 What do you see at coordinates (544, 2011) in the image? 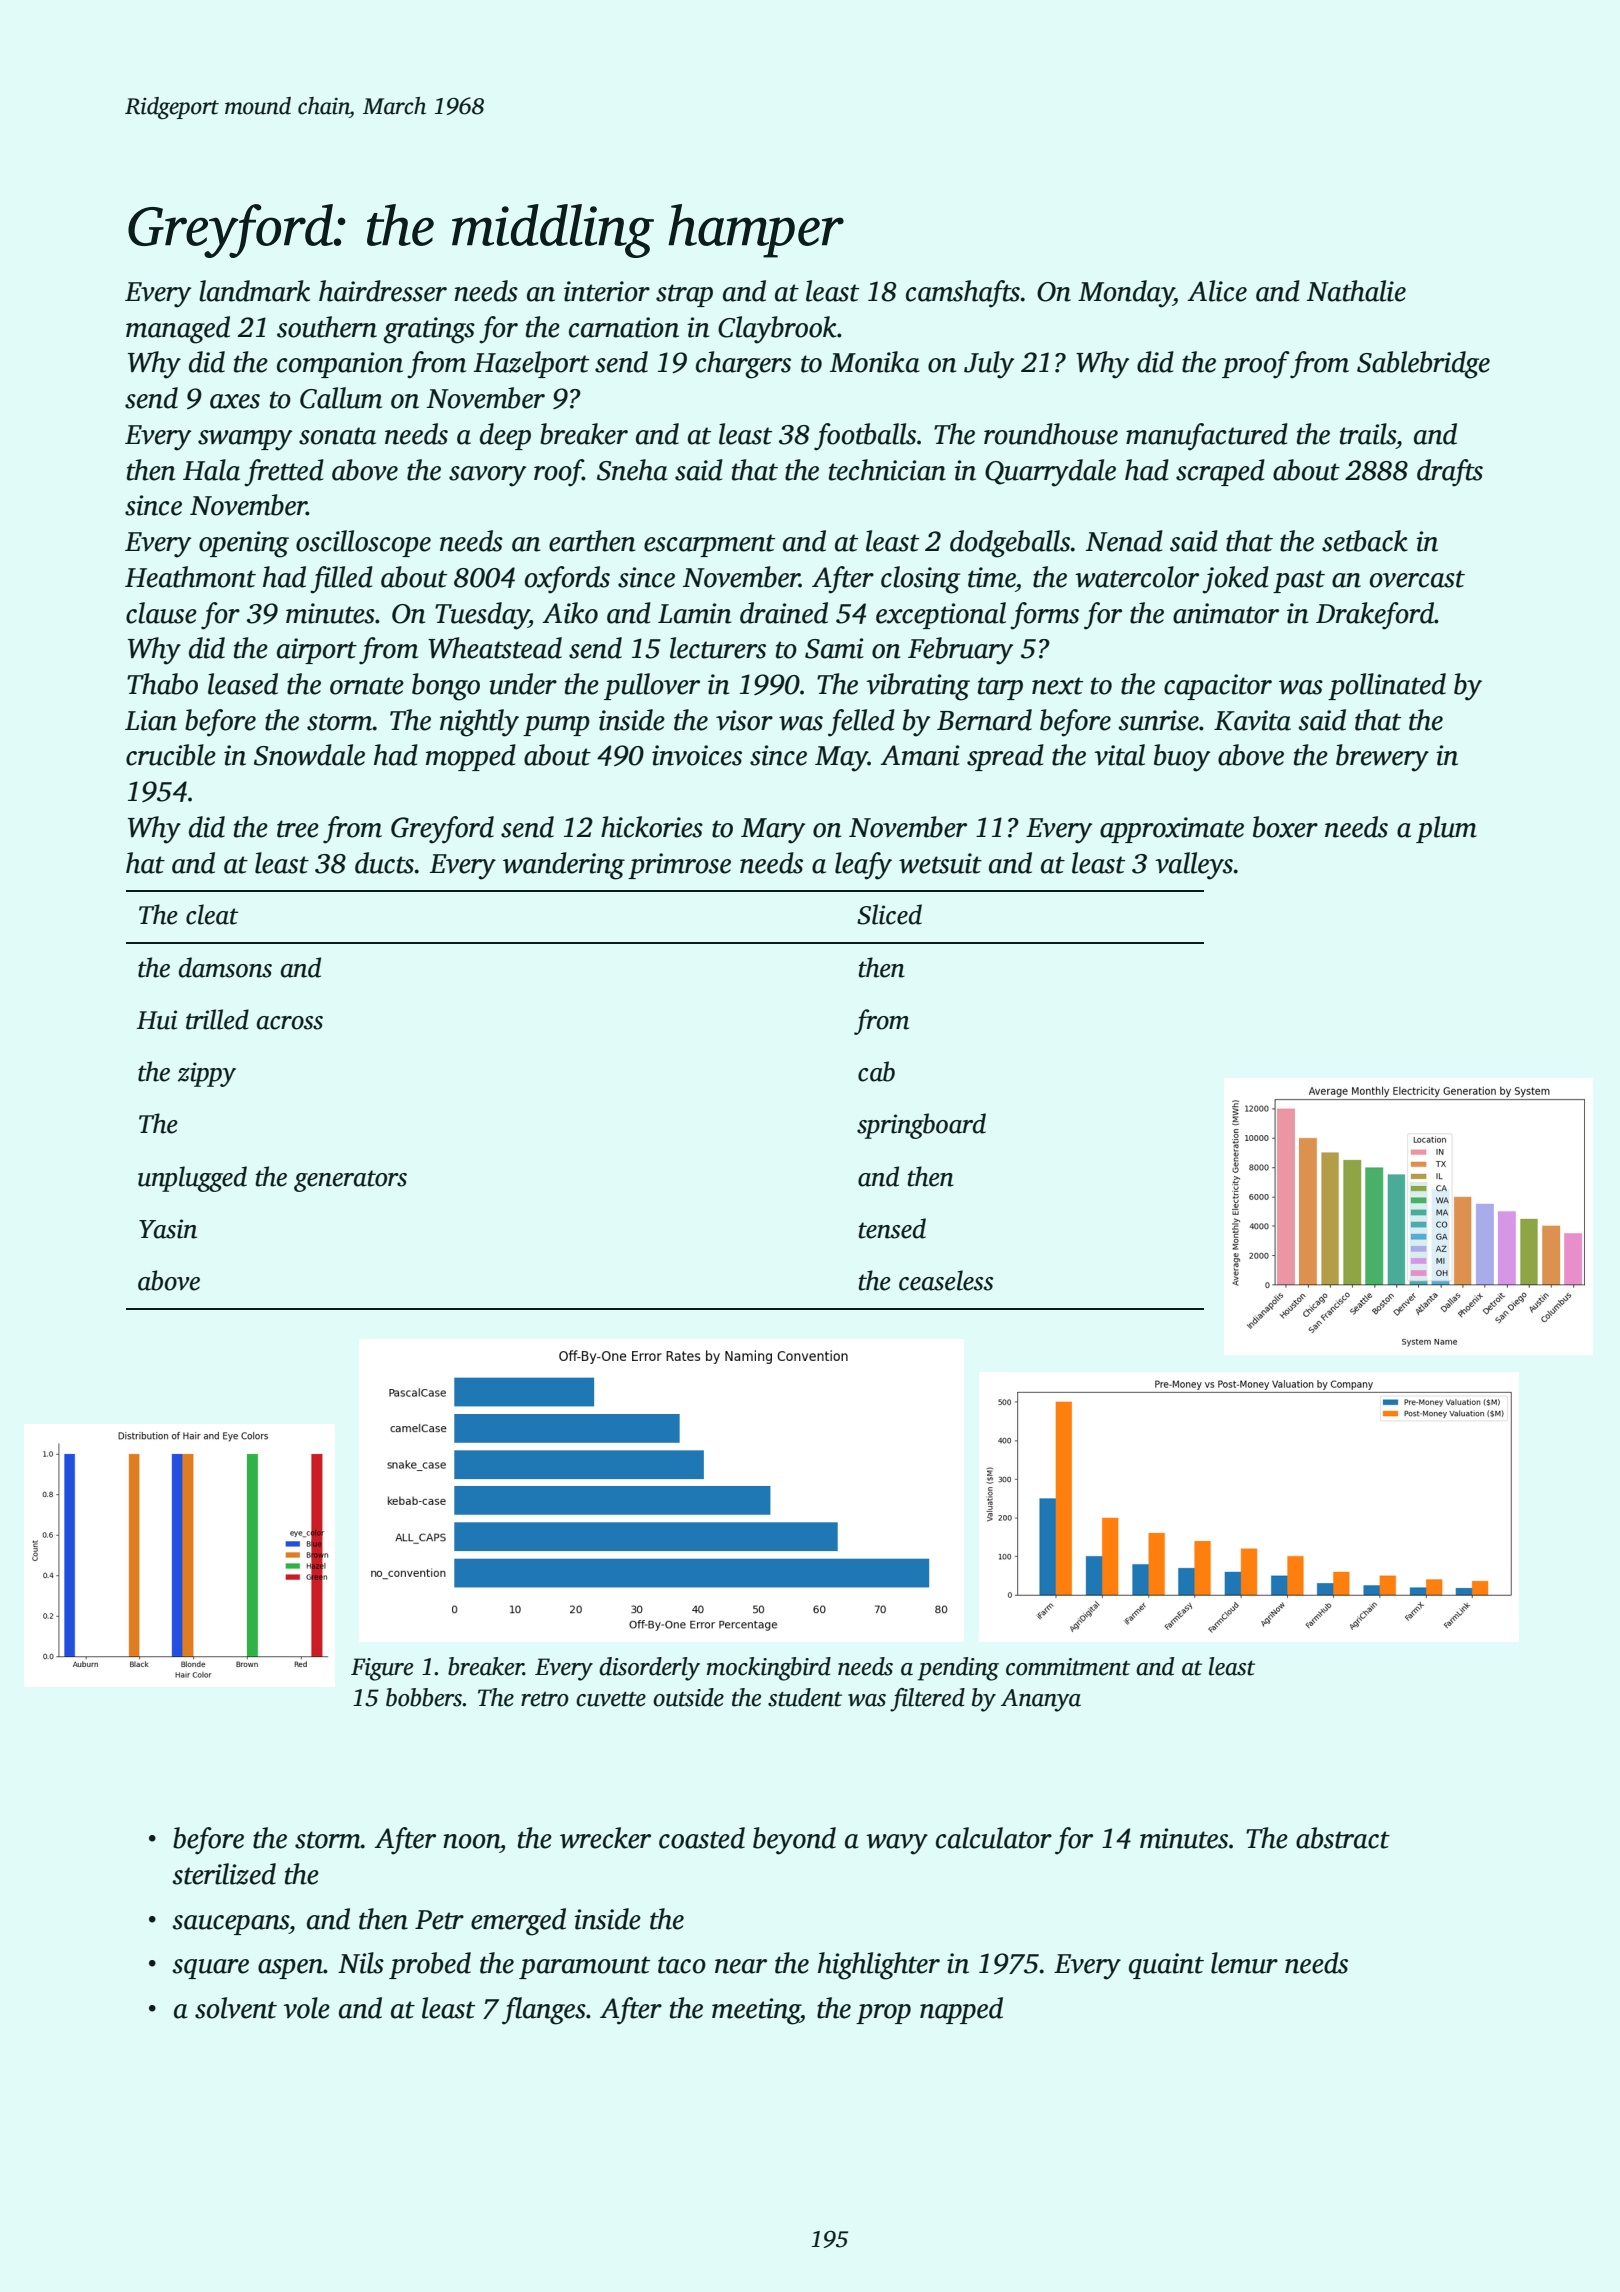
I see `flanges` at bounding box center [544, 2011].
